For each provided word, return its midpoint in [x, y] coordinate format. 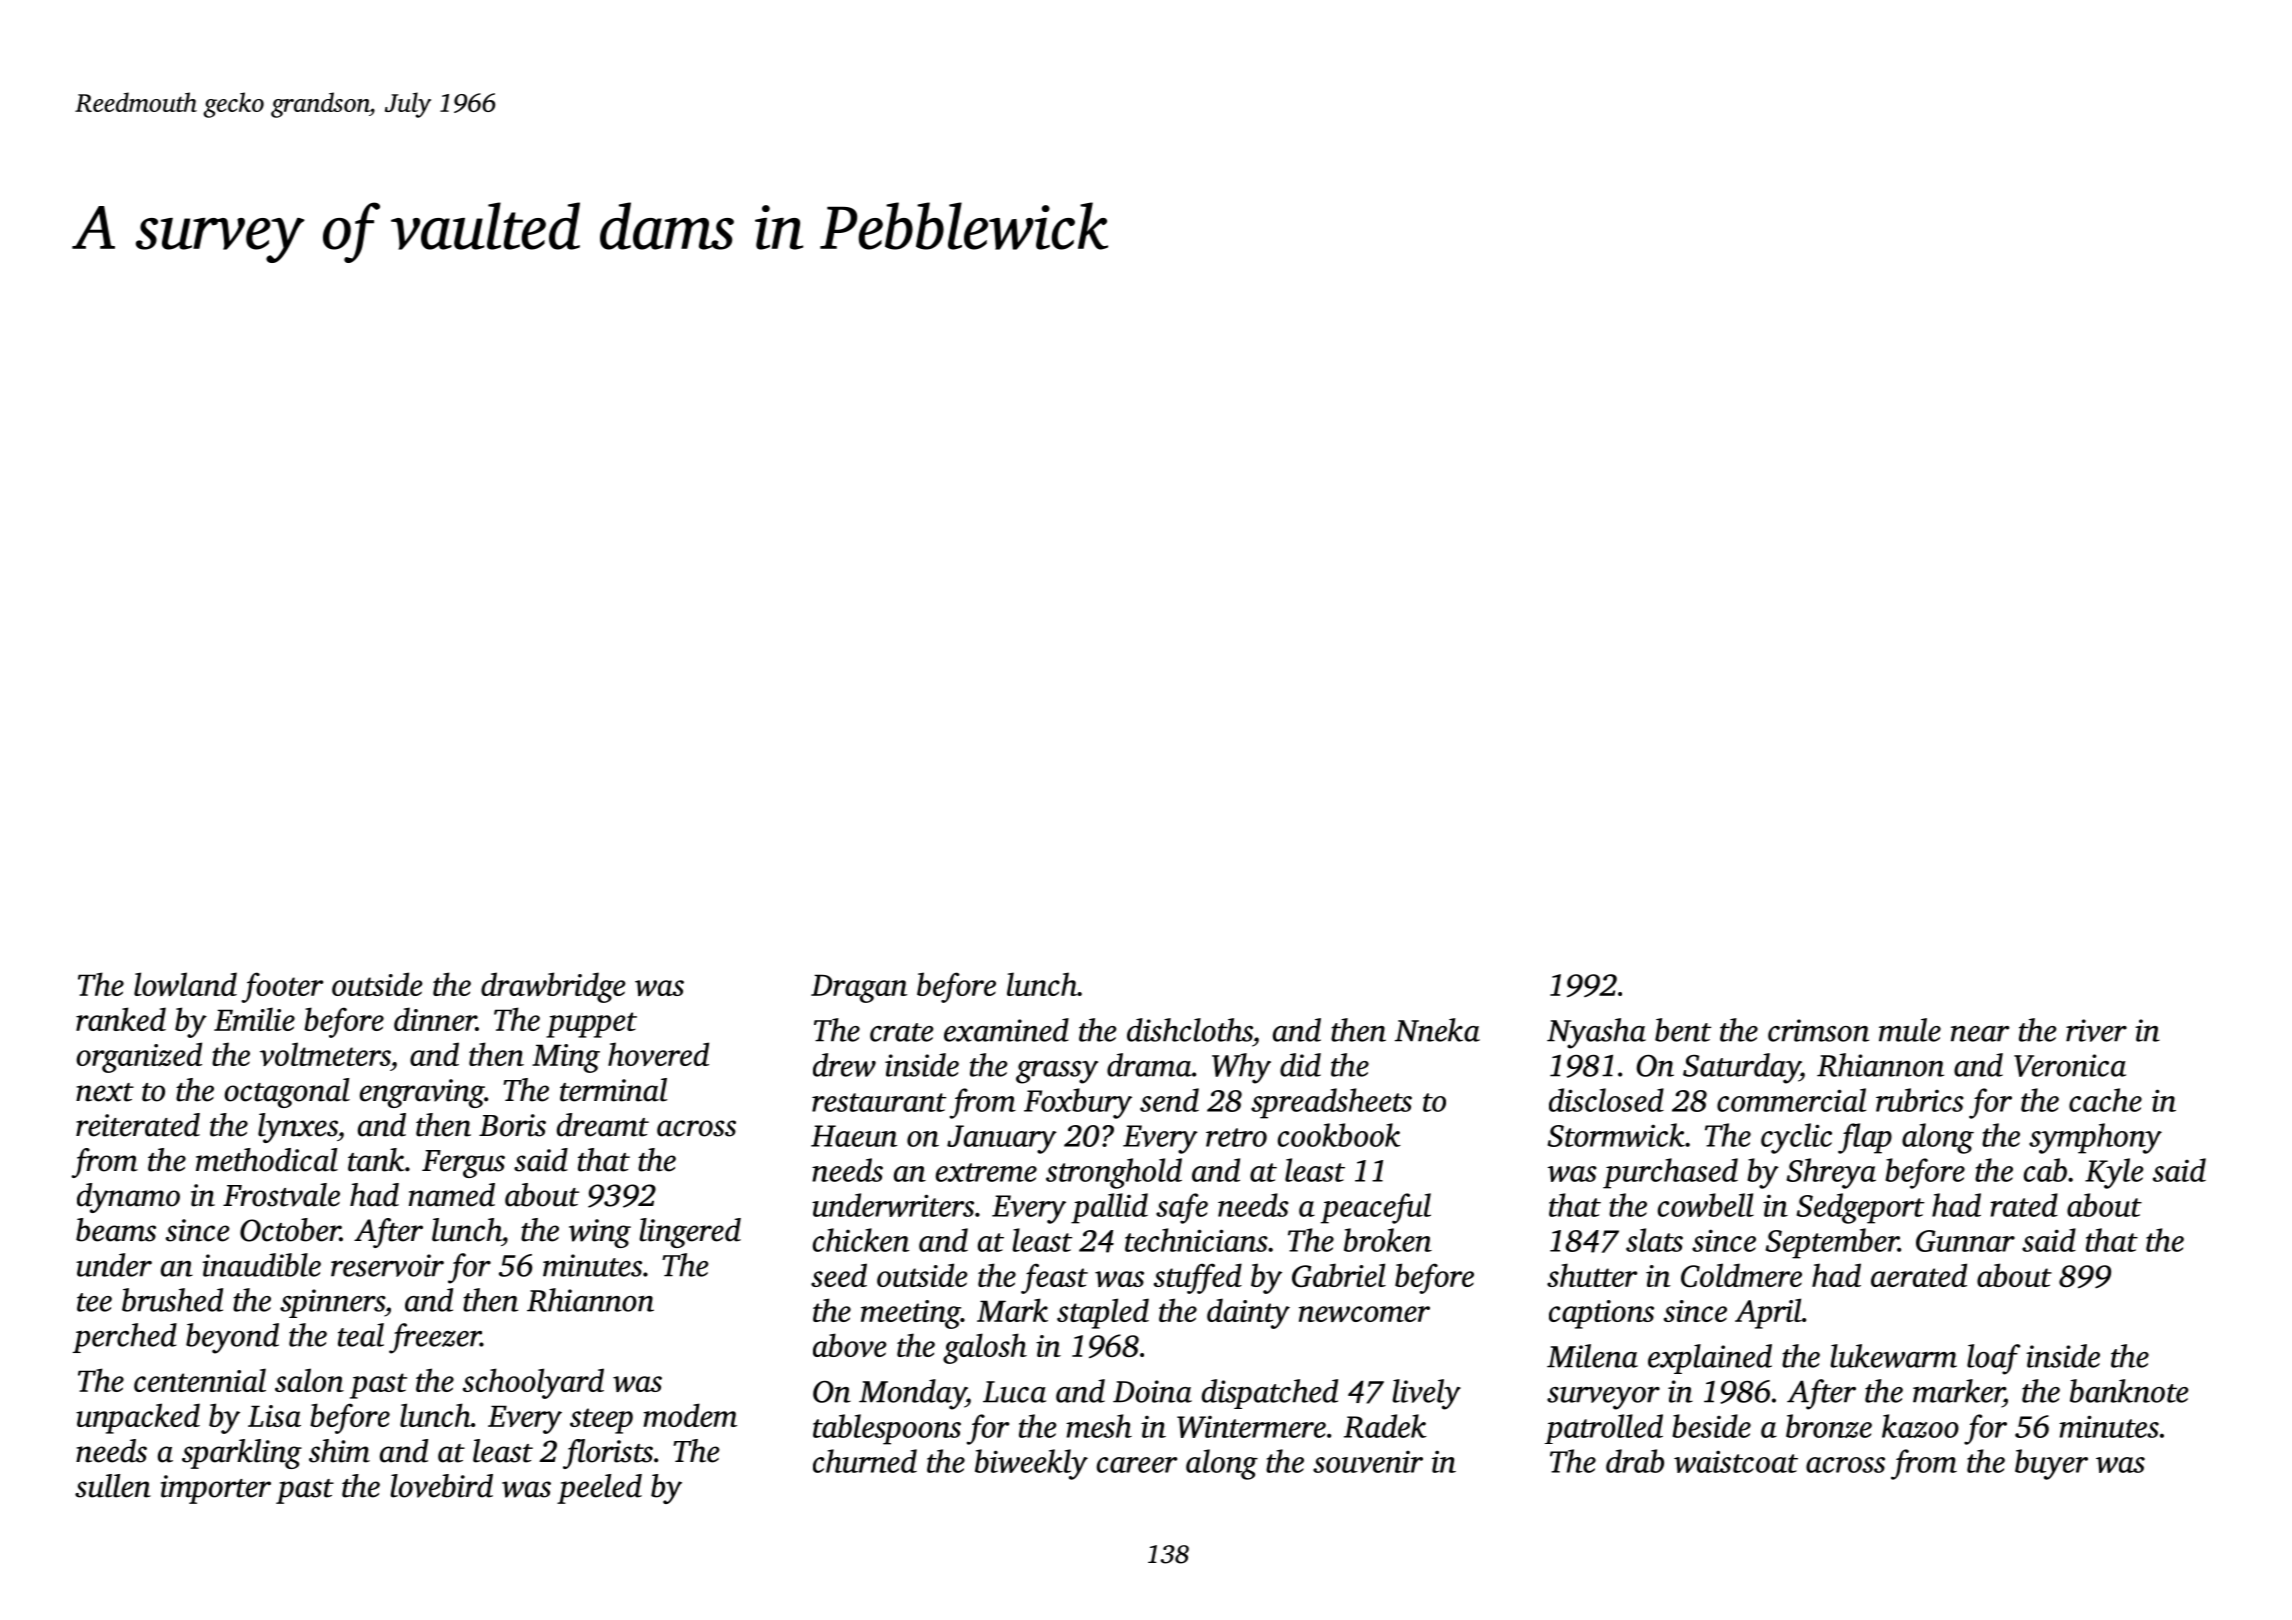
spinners [332, 1303]
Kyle [2114, 1173]
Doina [1152, 1391]
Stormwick [1616, 1135]
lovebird [442, 1486]
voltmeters [325, 1054]
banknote [2129, 1391]
